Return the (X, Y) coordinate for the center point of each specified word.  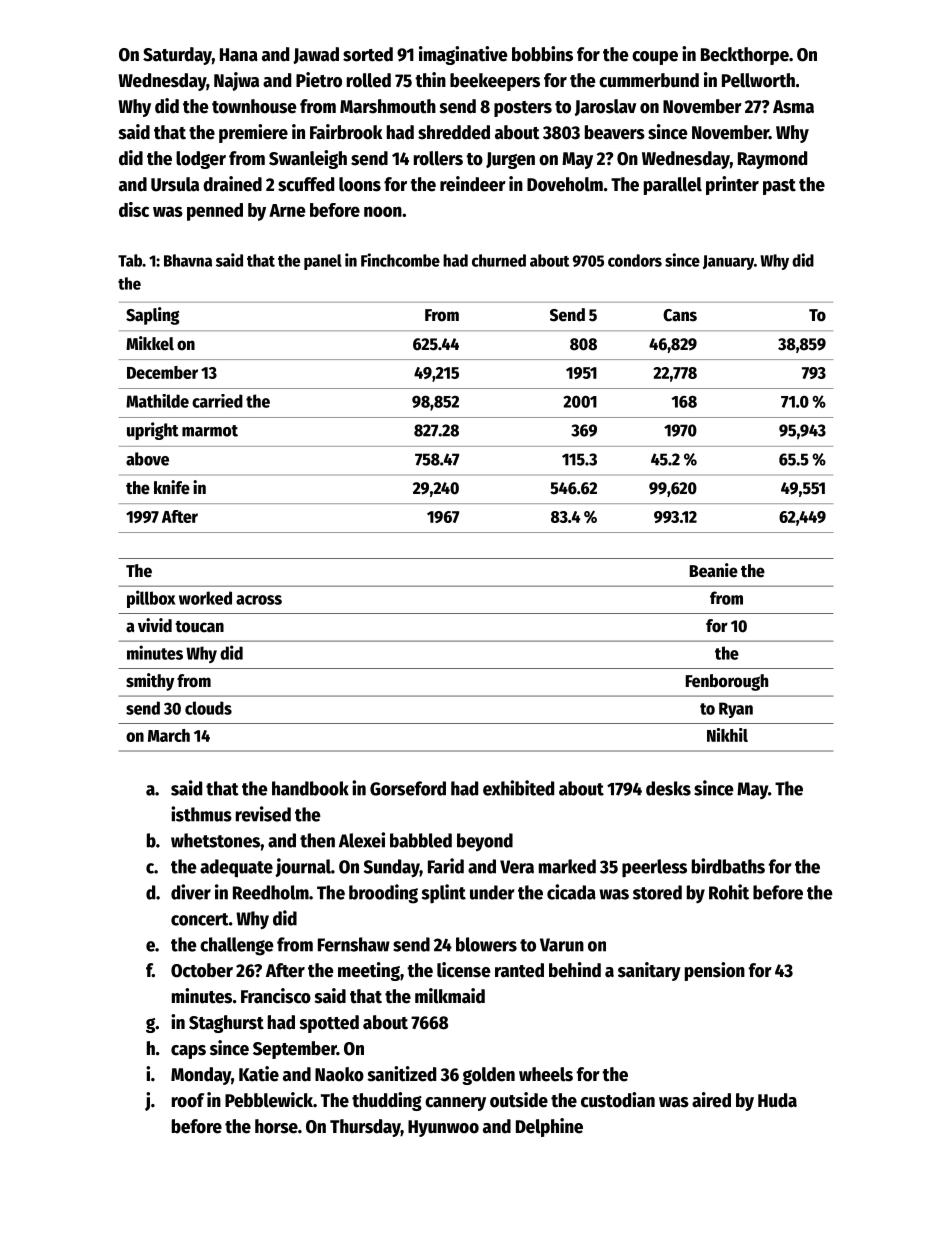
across (259, 600)
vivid (155, 625)
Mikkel (150, 343)
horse (276, 1126)
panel (323, 262)
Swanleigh (308, 159)
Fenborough (727, 682)
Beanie (714, 570)
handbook (310, 788)
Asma (793, 107)
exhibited (518, 788)
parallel (673, 186)
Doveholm (565, 184)
